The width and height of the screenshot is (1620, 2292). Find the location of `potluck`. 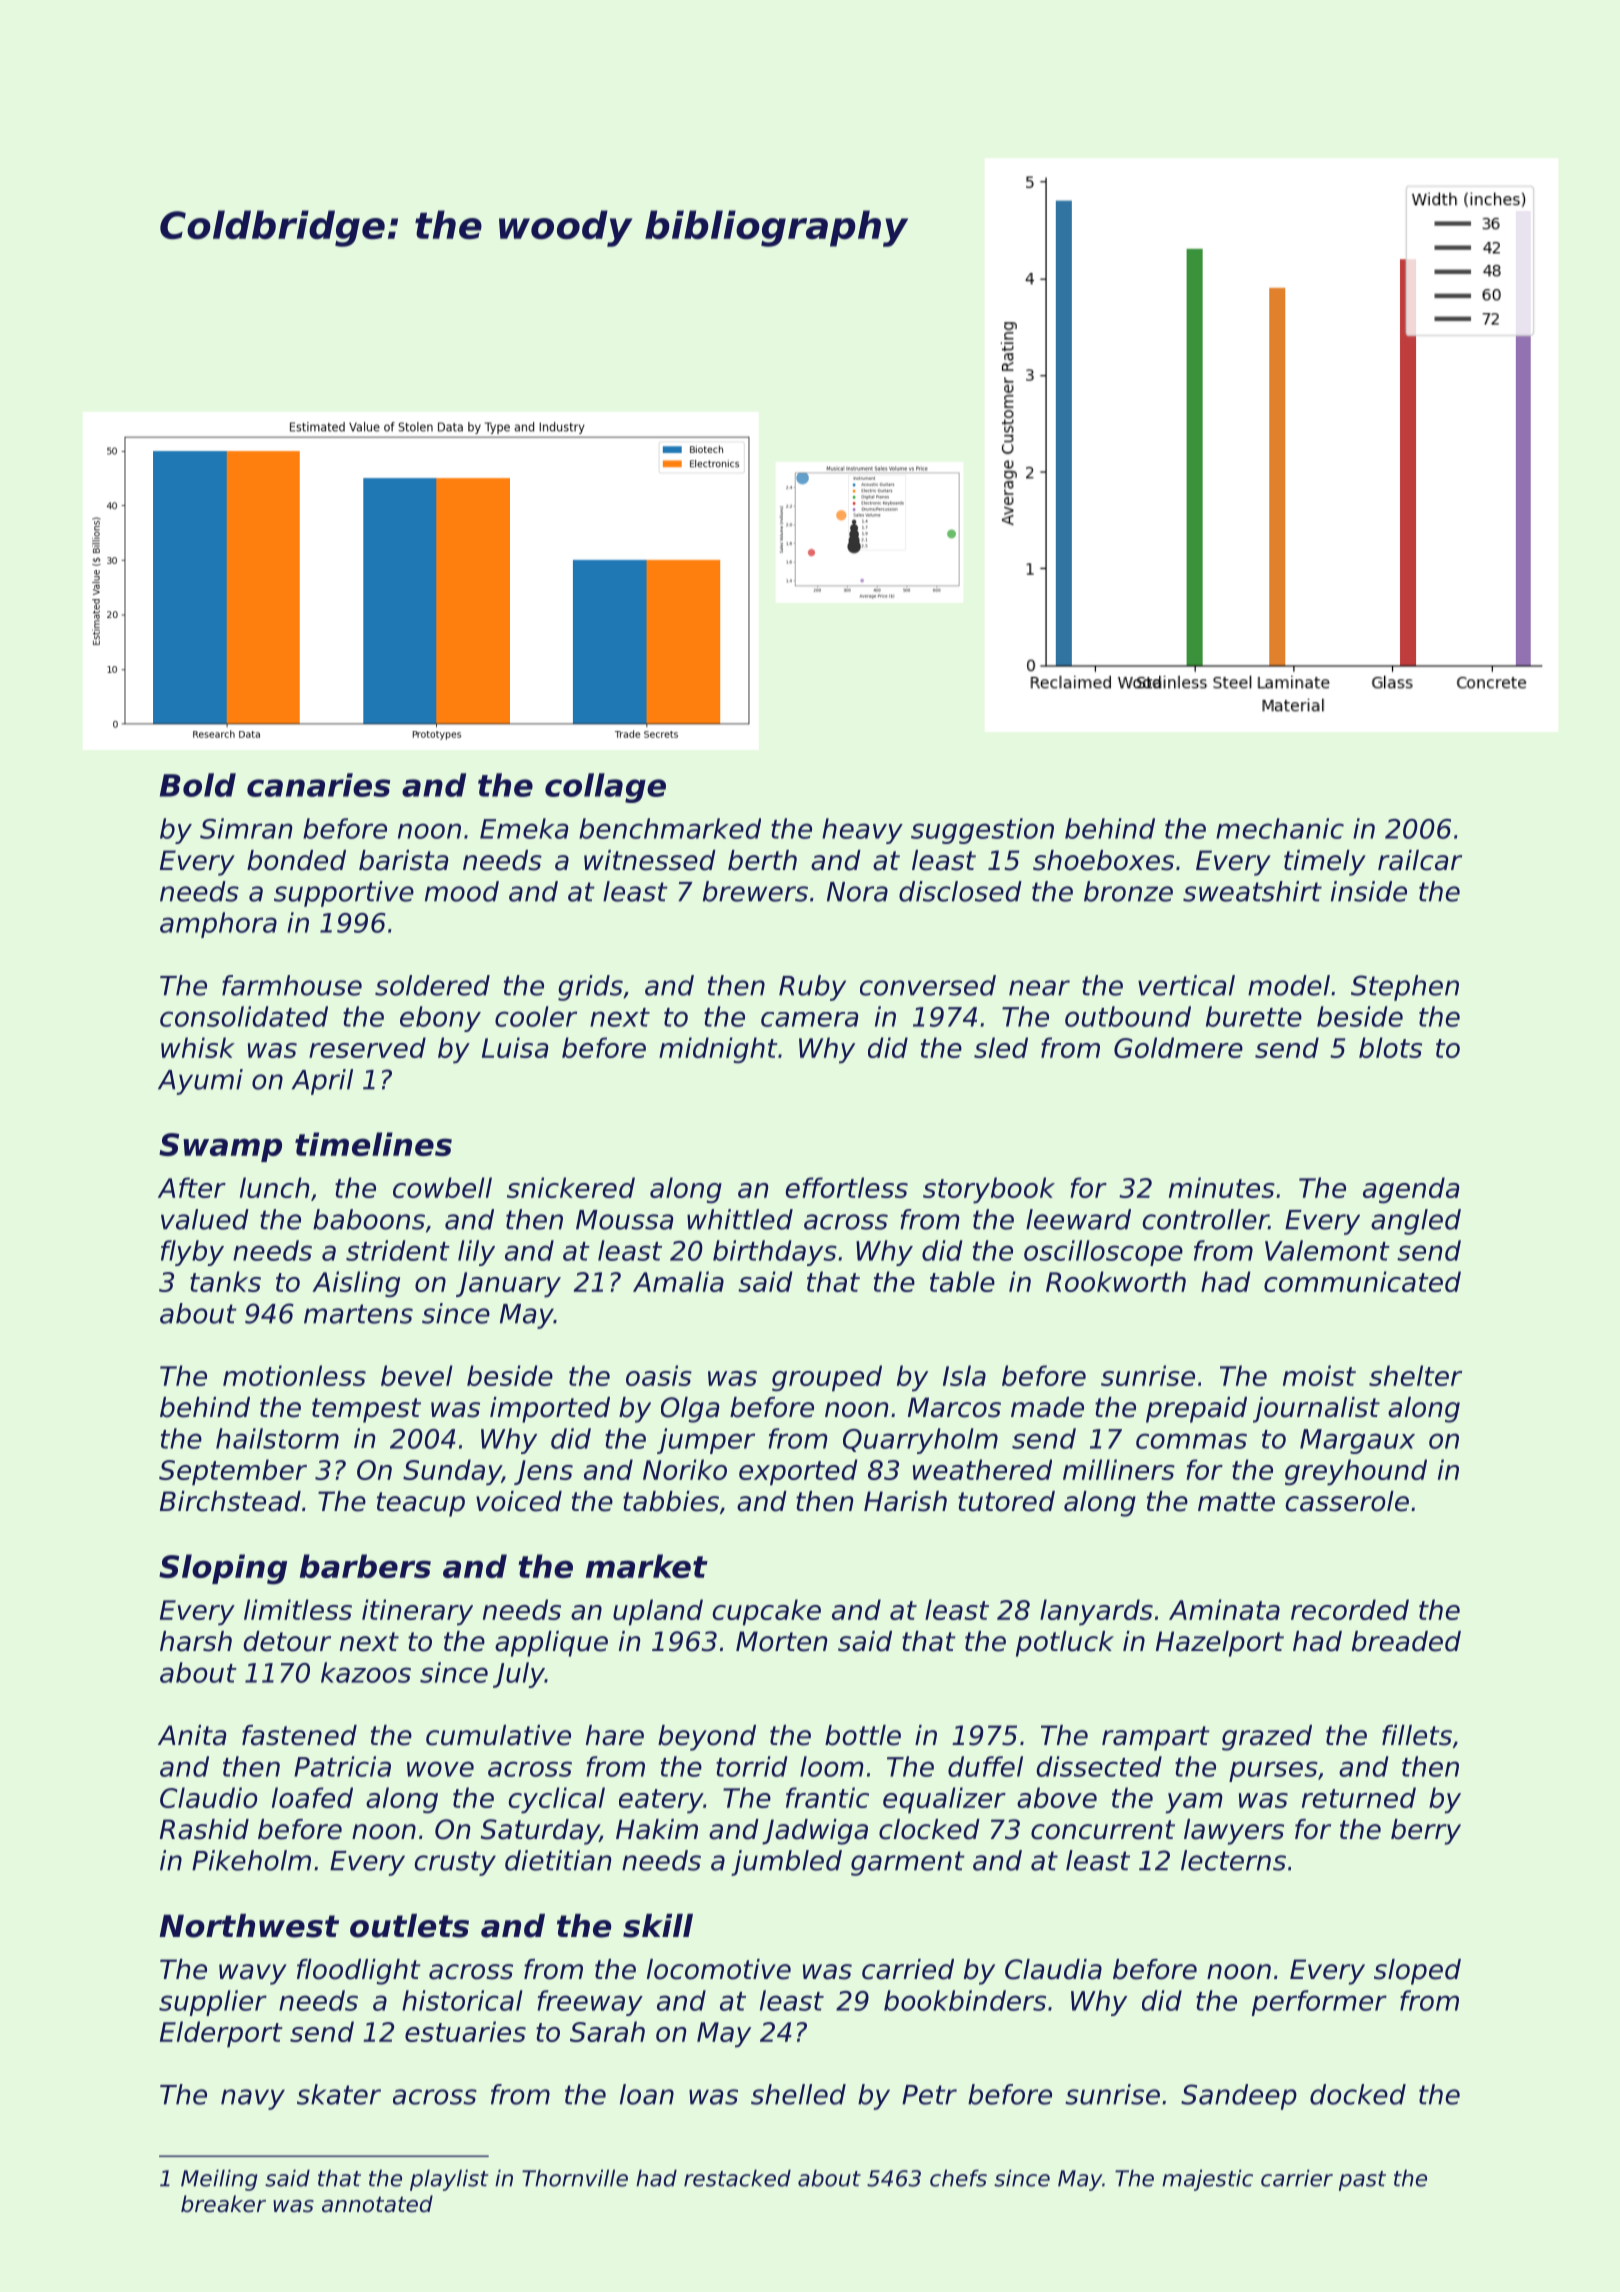

potluck is located at coordinates (1065, 1644).
